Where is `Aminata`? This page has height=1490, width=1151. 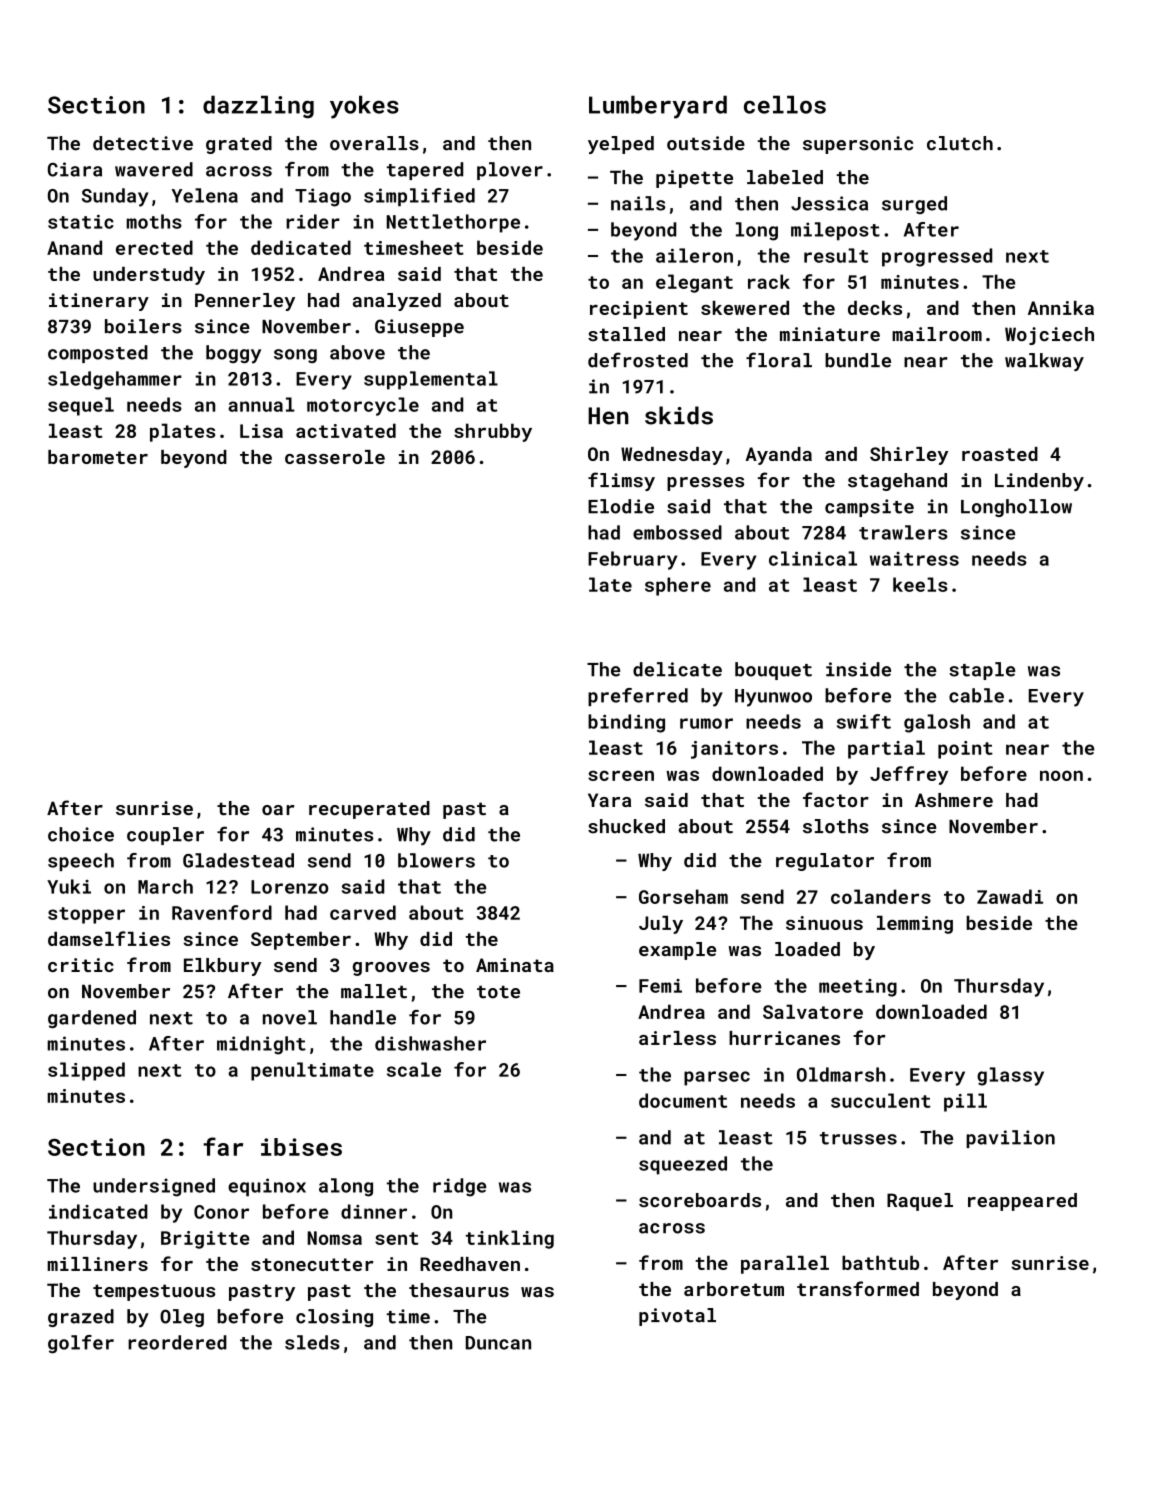
Aminata is located at coordinates (515, 965).
